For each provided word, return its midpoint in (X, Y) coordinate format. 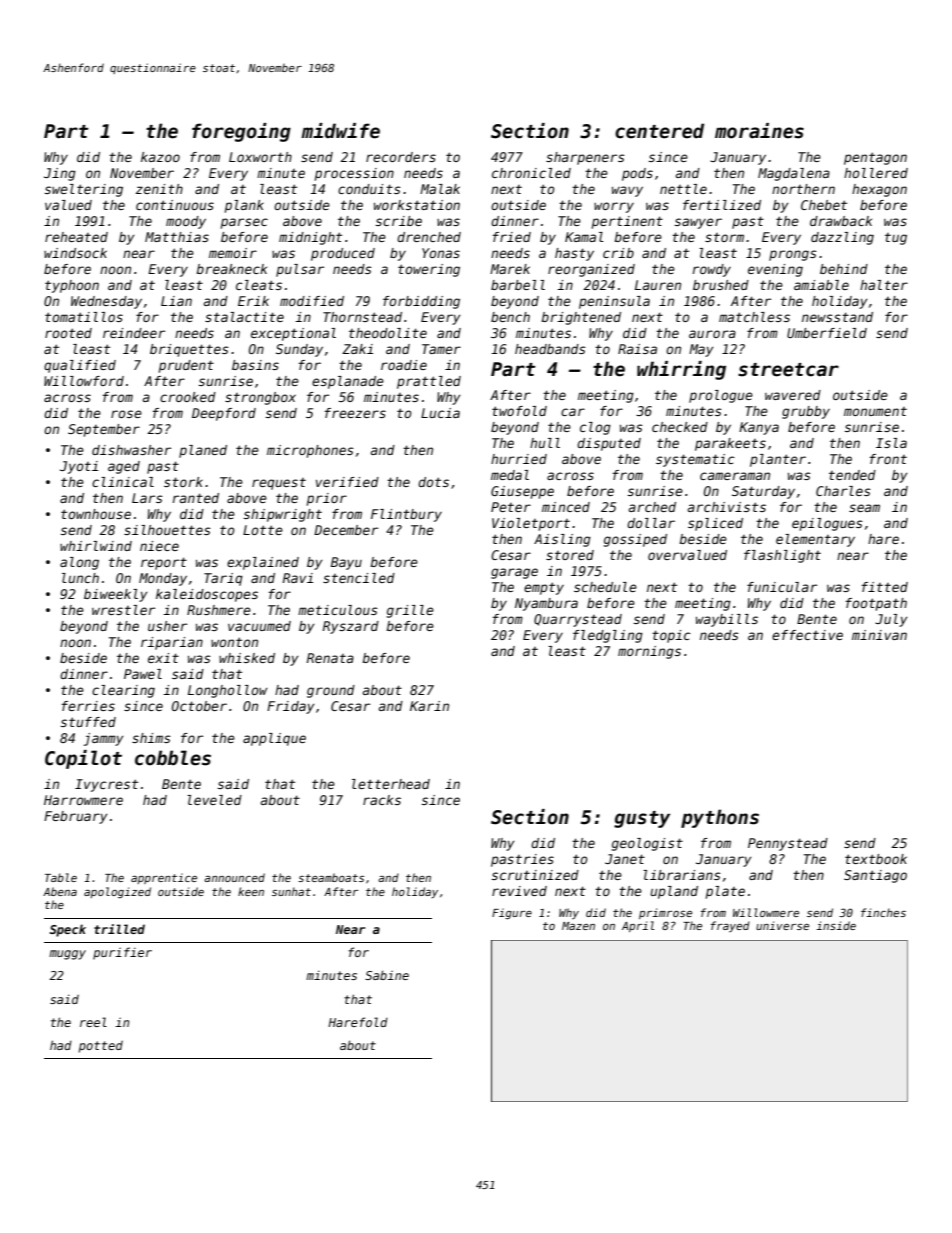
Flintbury (406, 515)
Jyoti (79, 467)
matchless (754, 317)
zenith (159, 189)
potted (101, 1046)
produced (343, 254)
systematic (695, 460)
